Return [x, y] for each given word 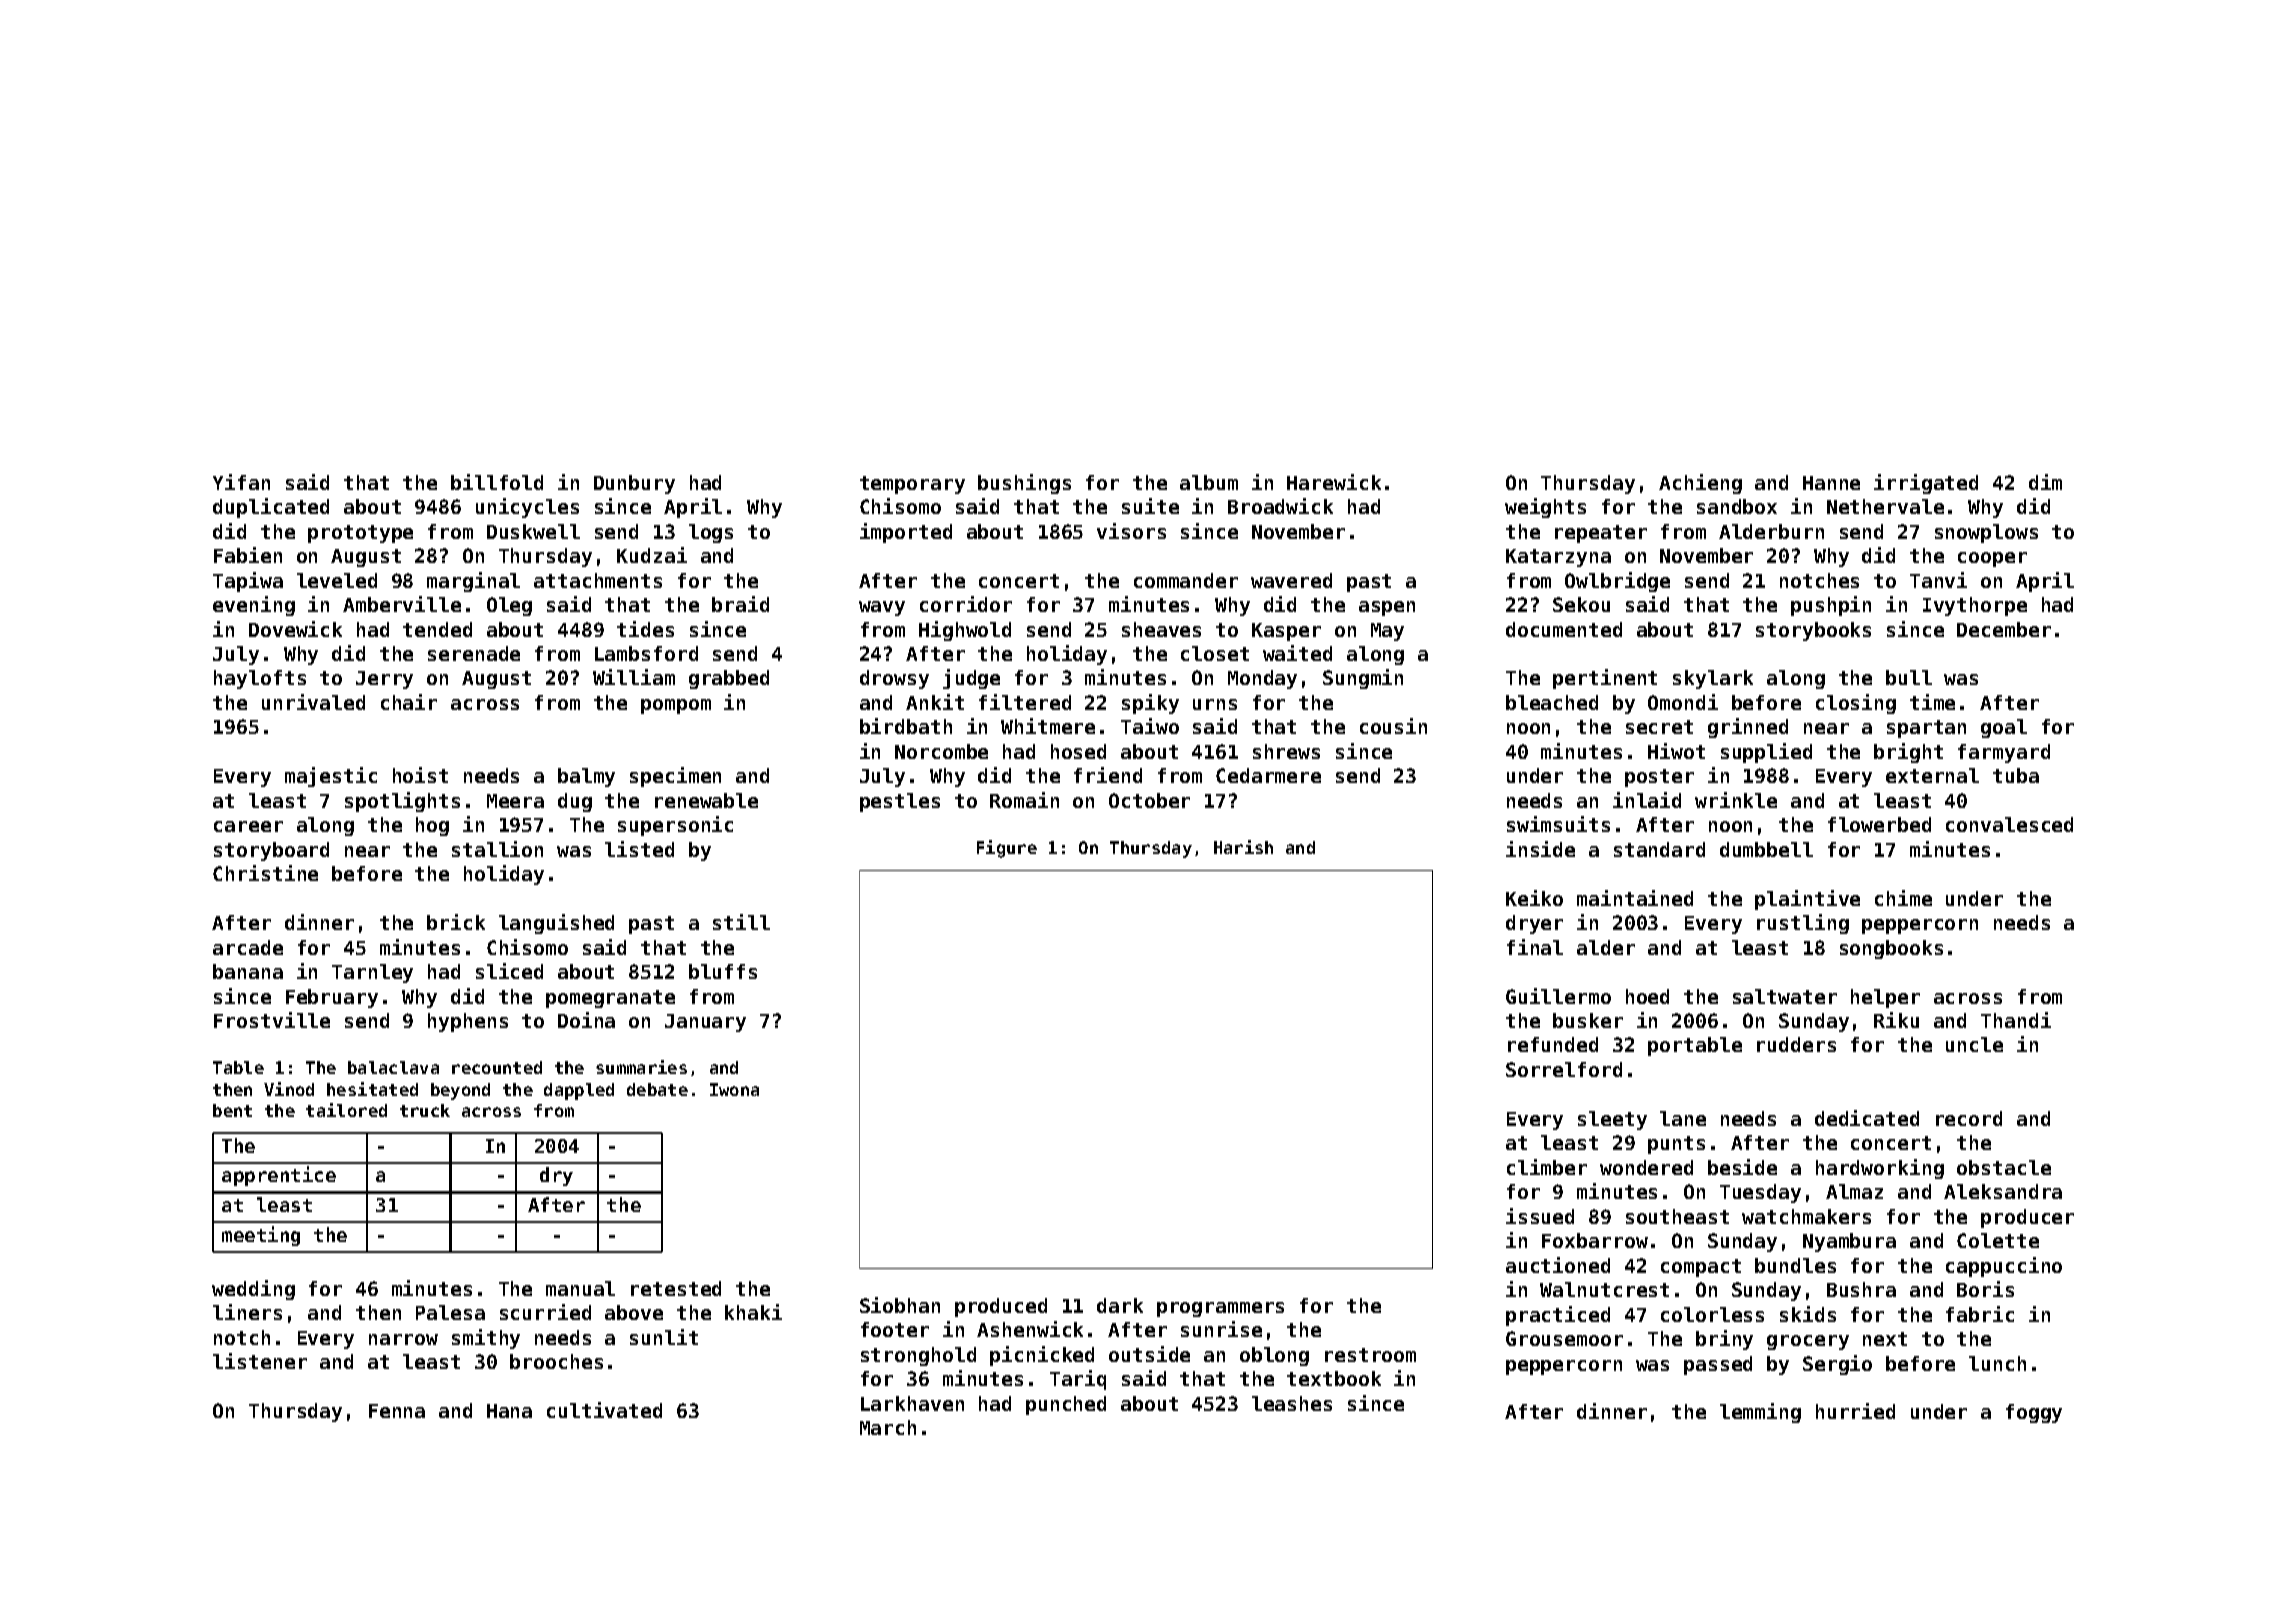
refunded [1553, 1044]
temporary [912, 485]
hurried [1855, 1411]
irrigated [1926, 484]
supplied [1766, 753]
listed [639, 849]
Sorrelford [1564, 1069]
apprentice [279, 1176]
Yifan [241, 482]
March [888, 1427]
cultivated [604, 1410]
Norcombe [941, 751]
